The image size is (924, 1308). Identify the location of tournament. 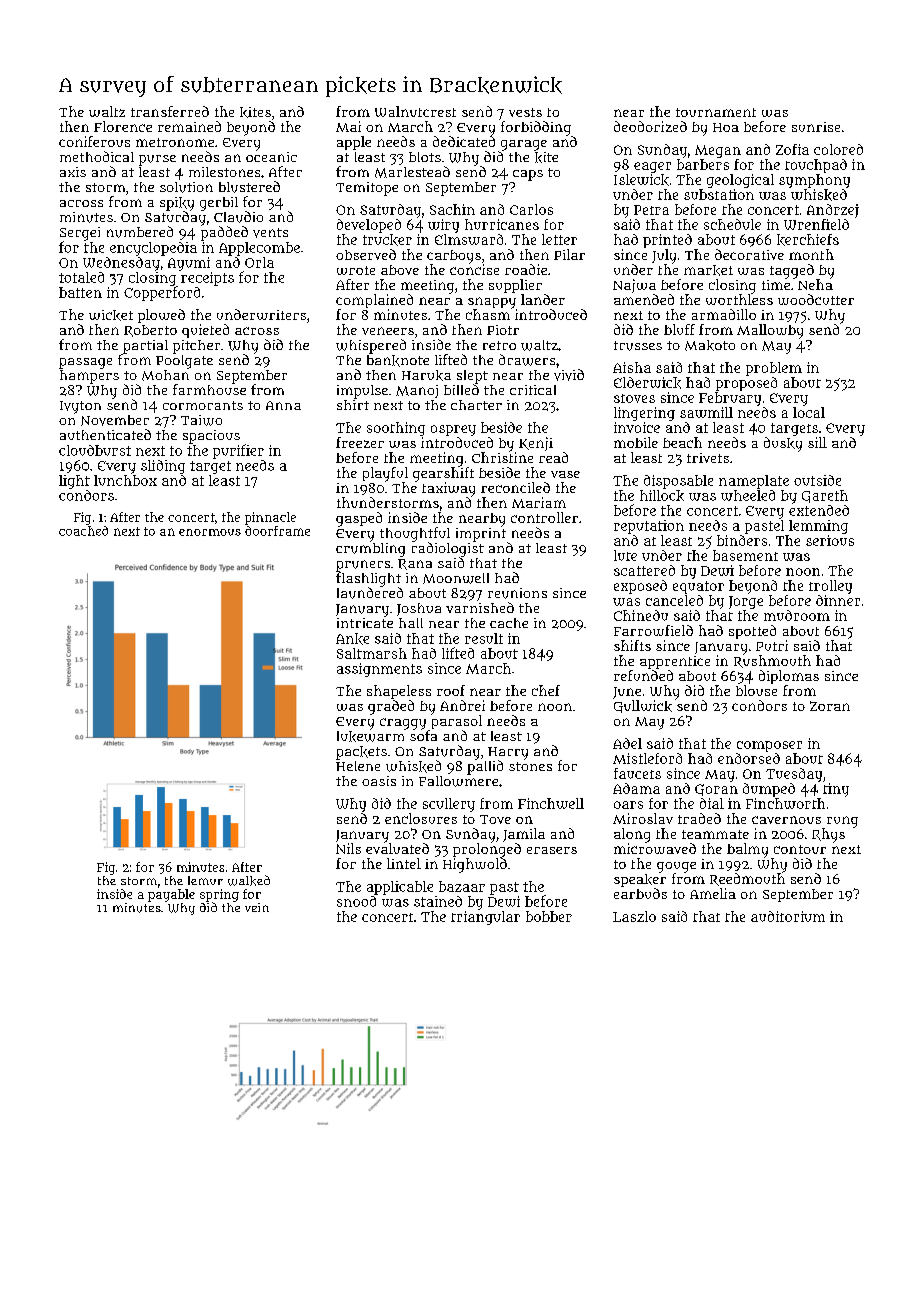
(716, 112).
